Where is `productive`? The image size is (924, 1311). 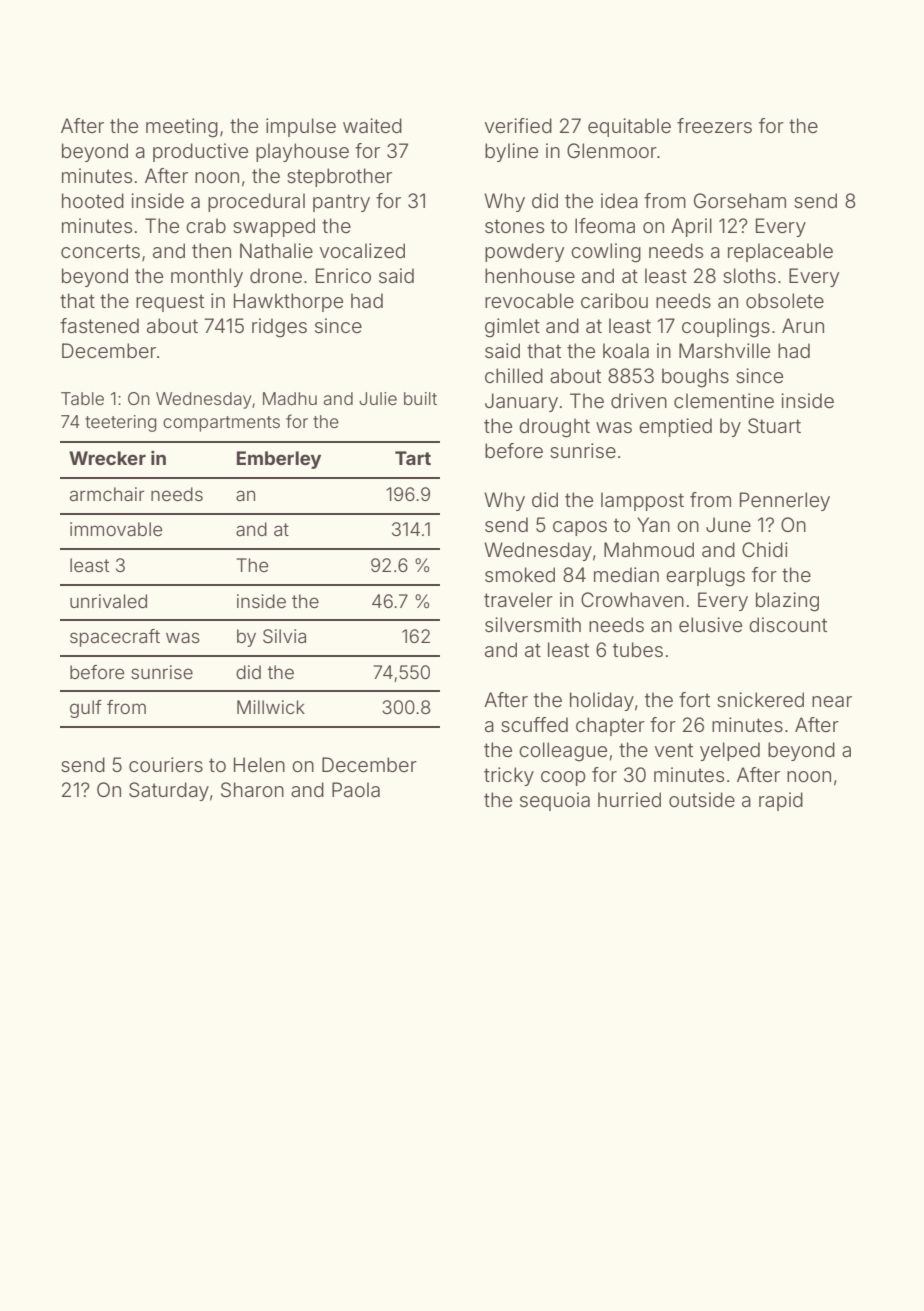
productive is located at coordinates (200, 152).
